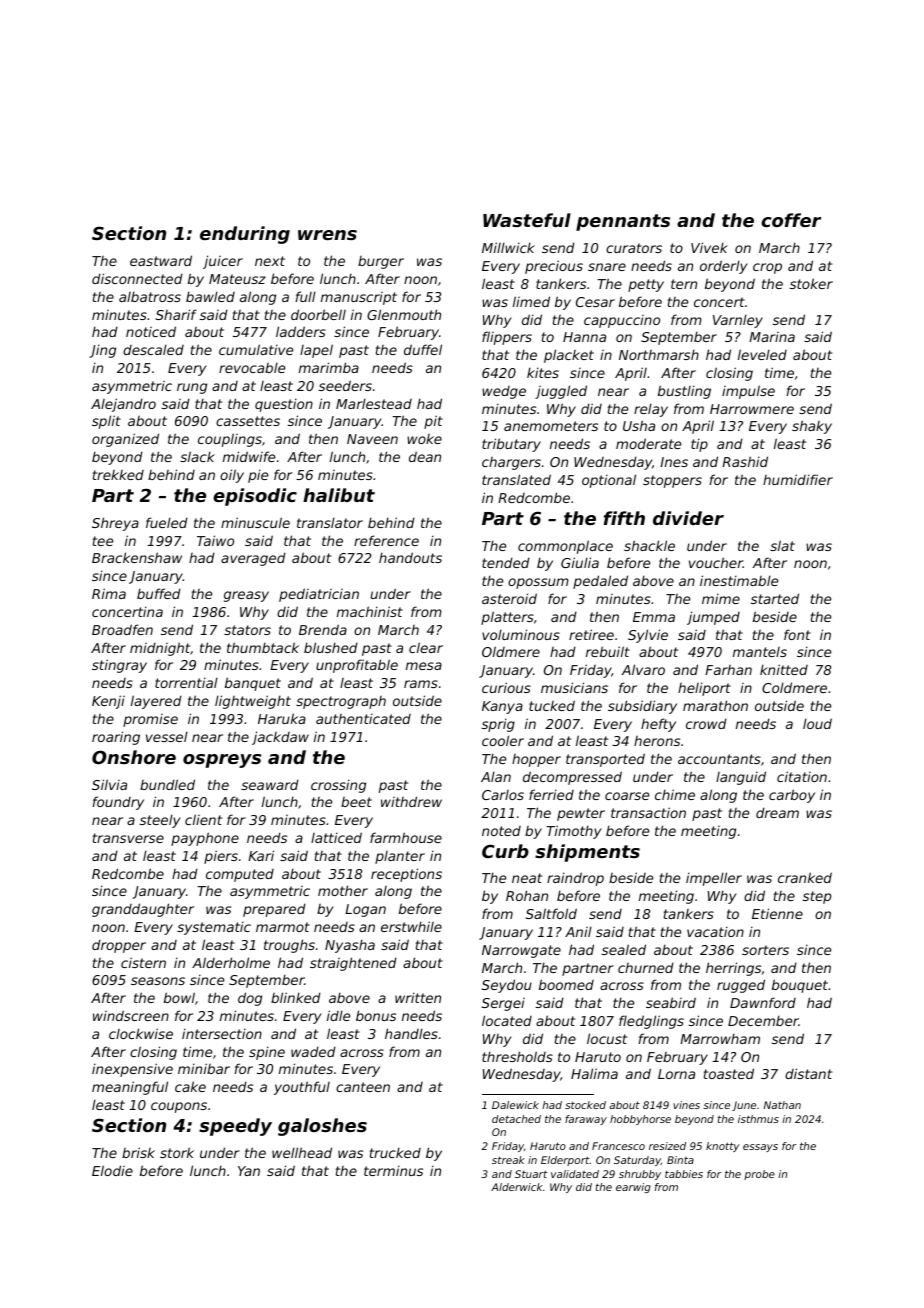 This screenshot has height=1308, width=924. Describe the element at coordinates (359, 298) in the screenshot. I see `manuscript` at that location.
